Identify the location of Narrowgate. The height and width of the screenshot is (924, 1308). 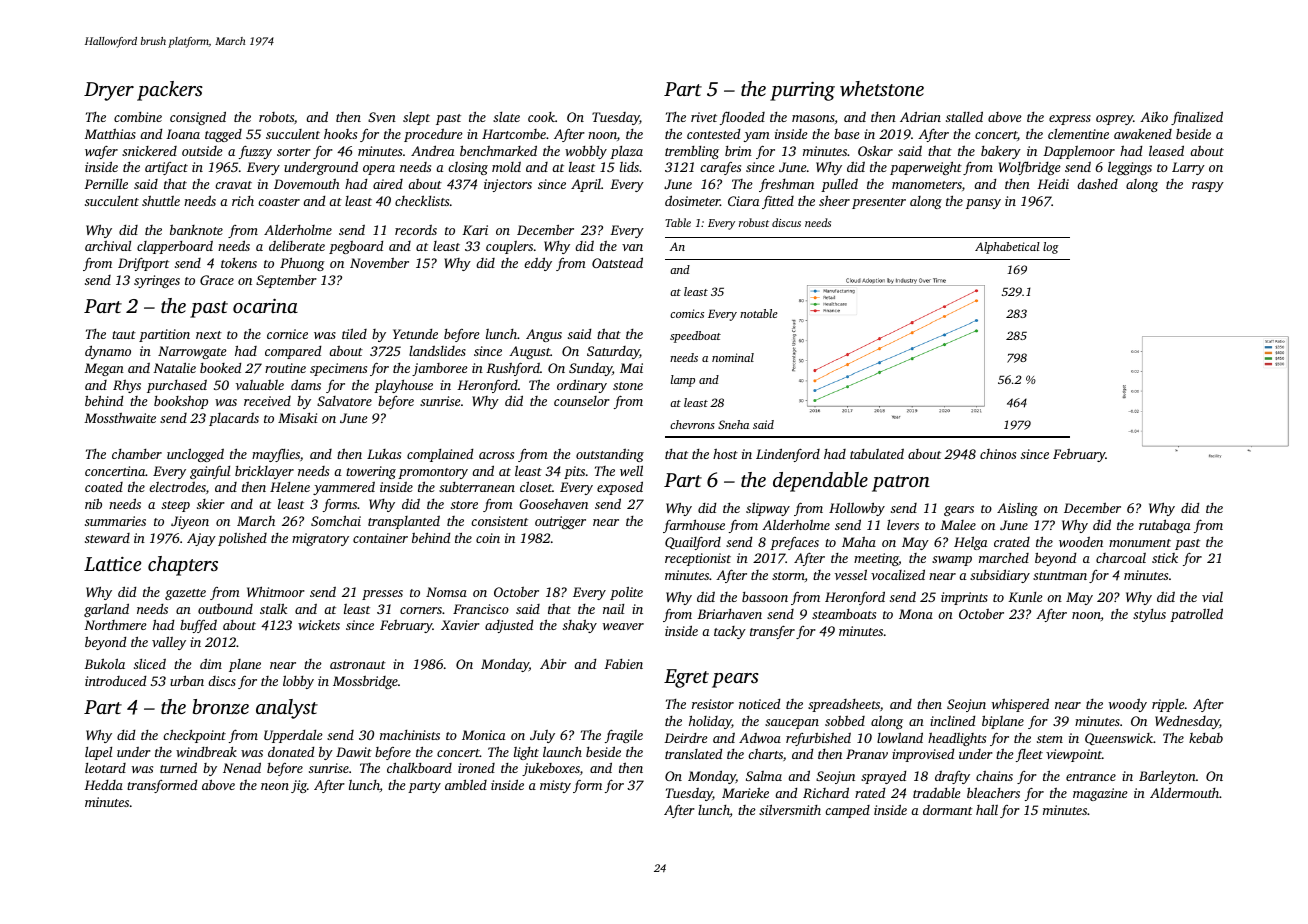
(192, 352).
